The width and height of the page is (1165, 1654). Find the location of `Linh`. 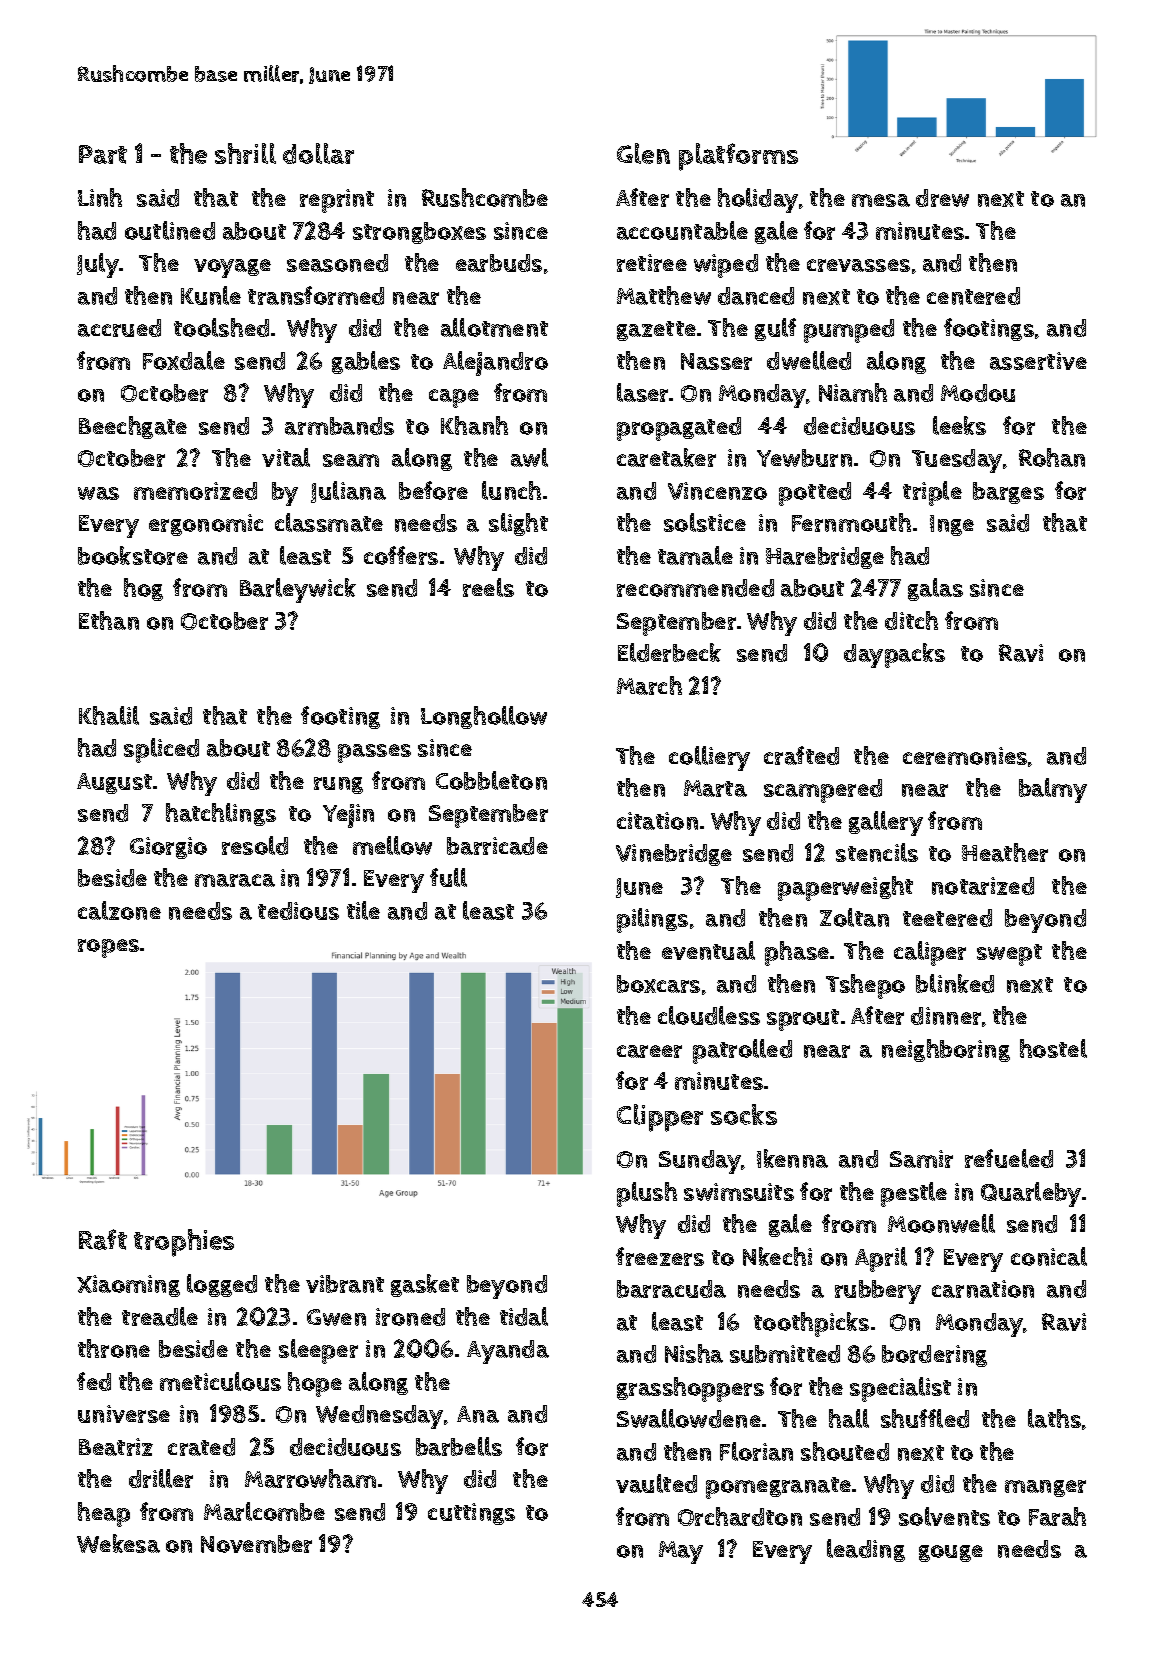

Linh is located at coordinates (100, 197).
